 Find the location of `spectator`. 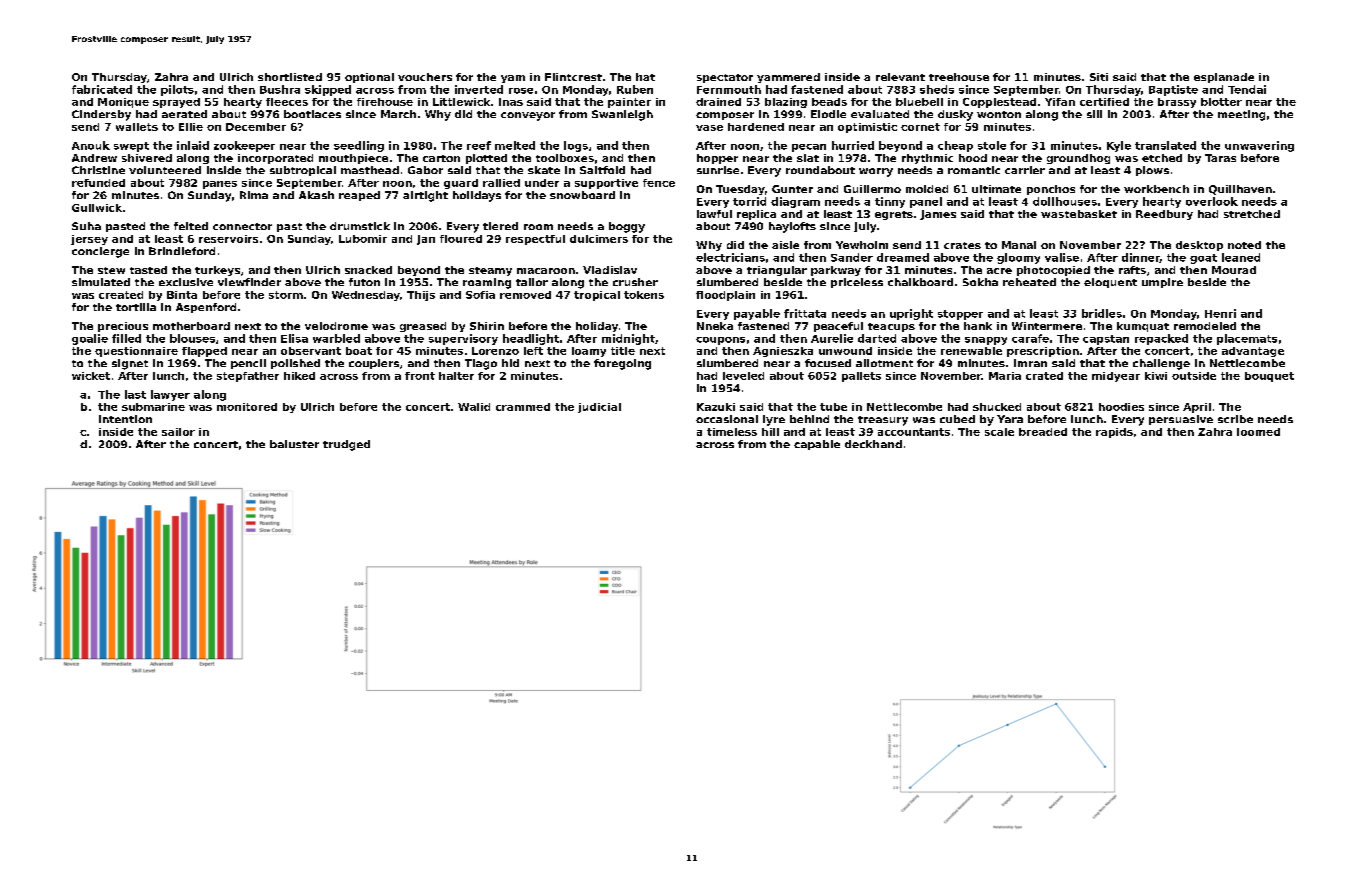

spectator is located at coordinates (725, 78).
